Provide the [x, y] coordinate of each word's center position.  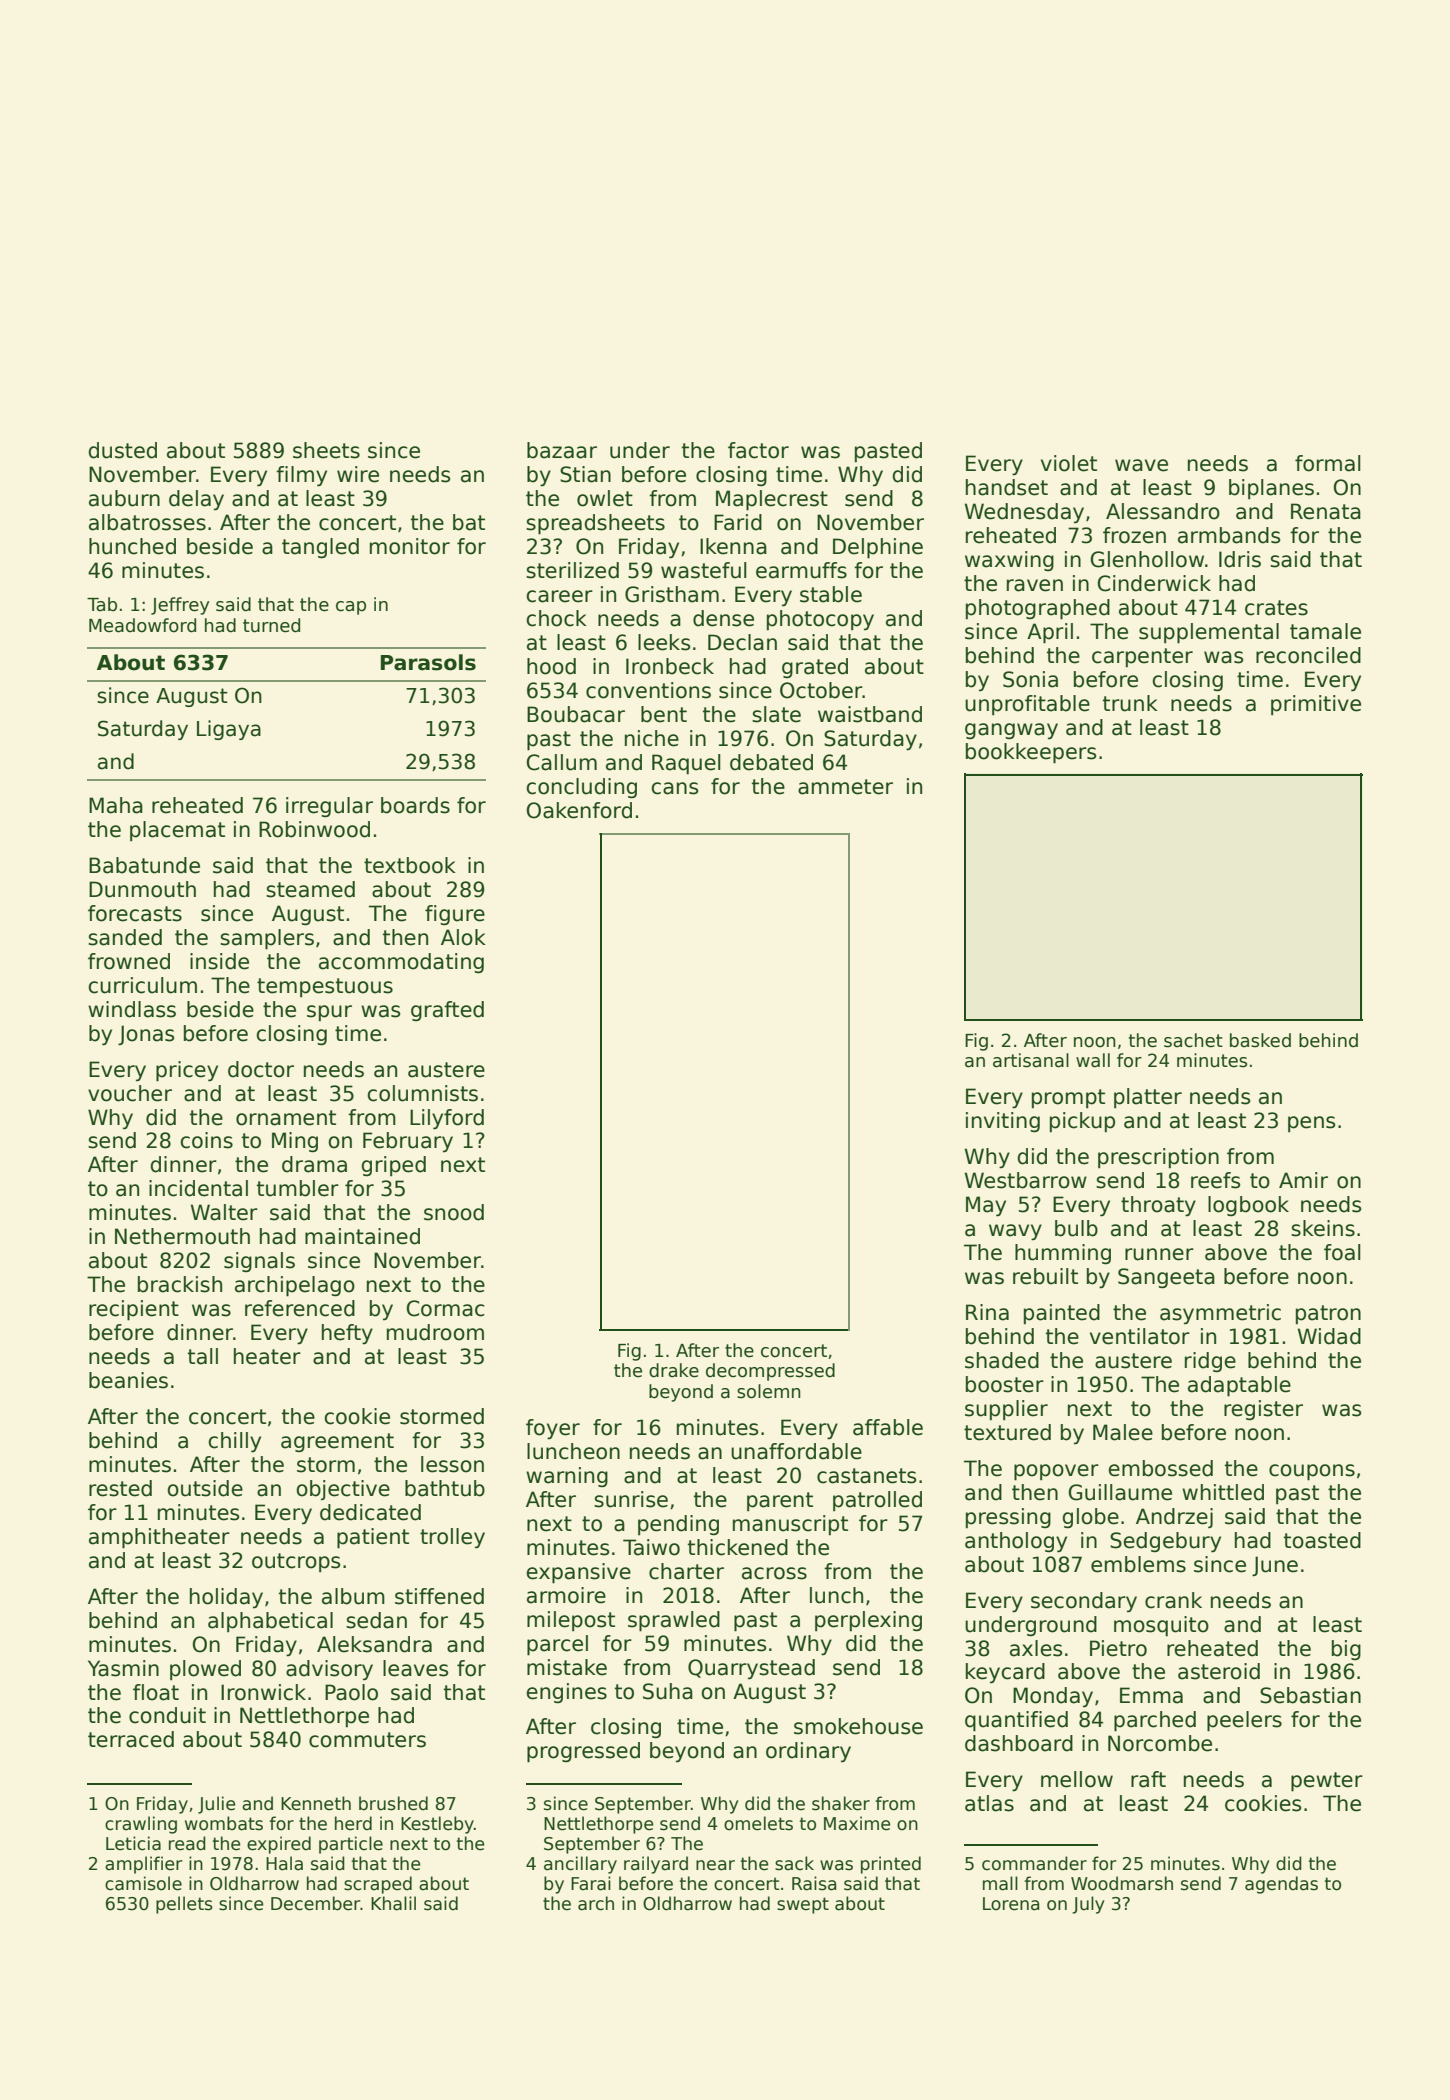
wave [1141, 465]
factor [758, 450]
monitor [410, 546]
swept [803, 1905]
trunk [1130, 703]
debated [771, 762]
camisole [143, 1883]
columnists [422, 1093]
